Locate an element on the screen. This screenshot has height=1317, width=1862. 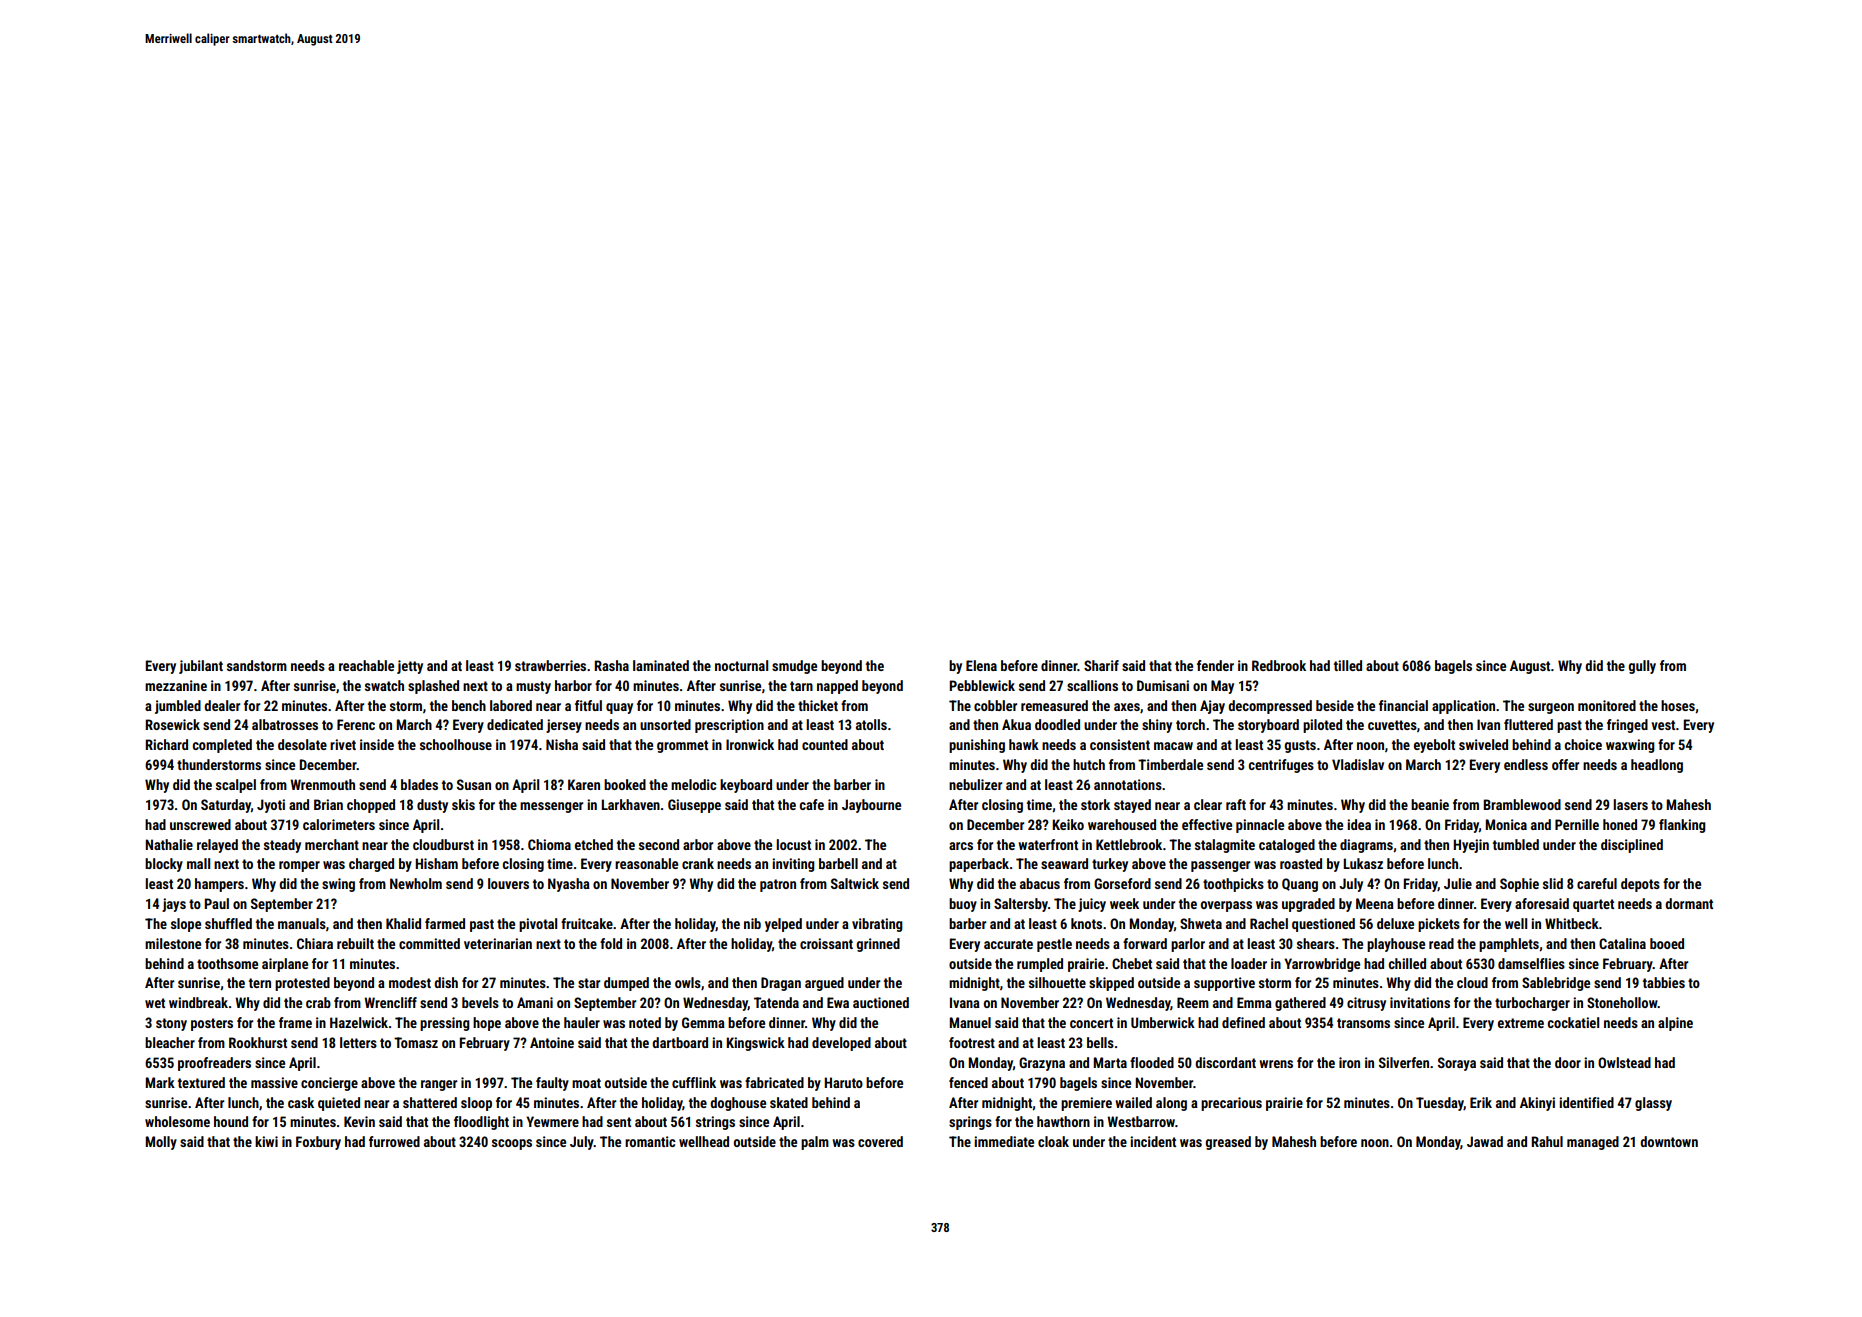
Rookhurst is located at coordinates (258, 1042).
